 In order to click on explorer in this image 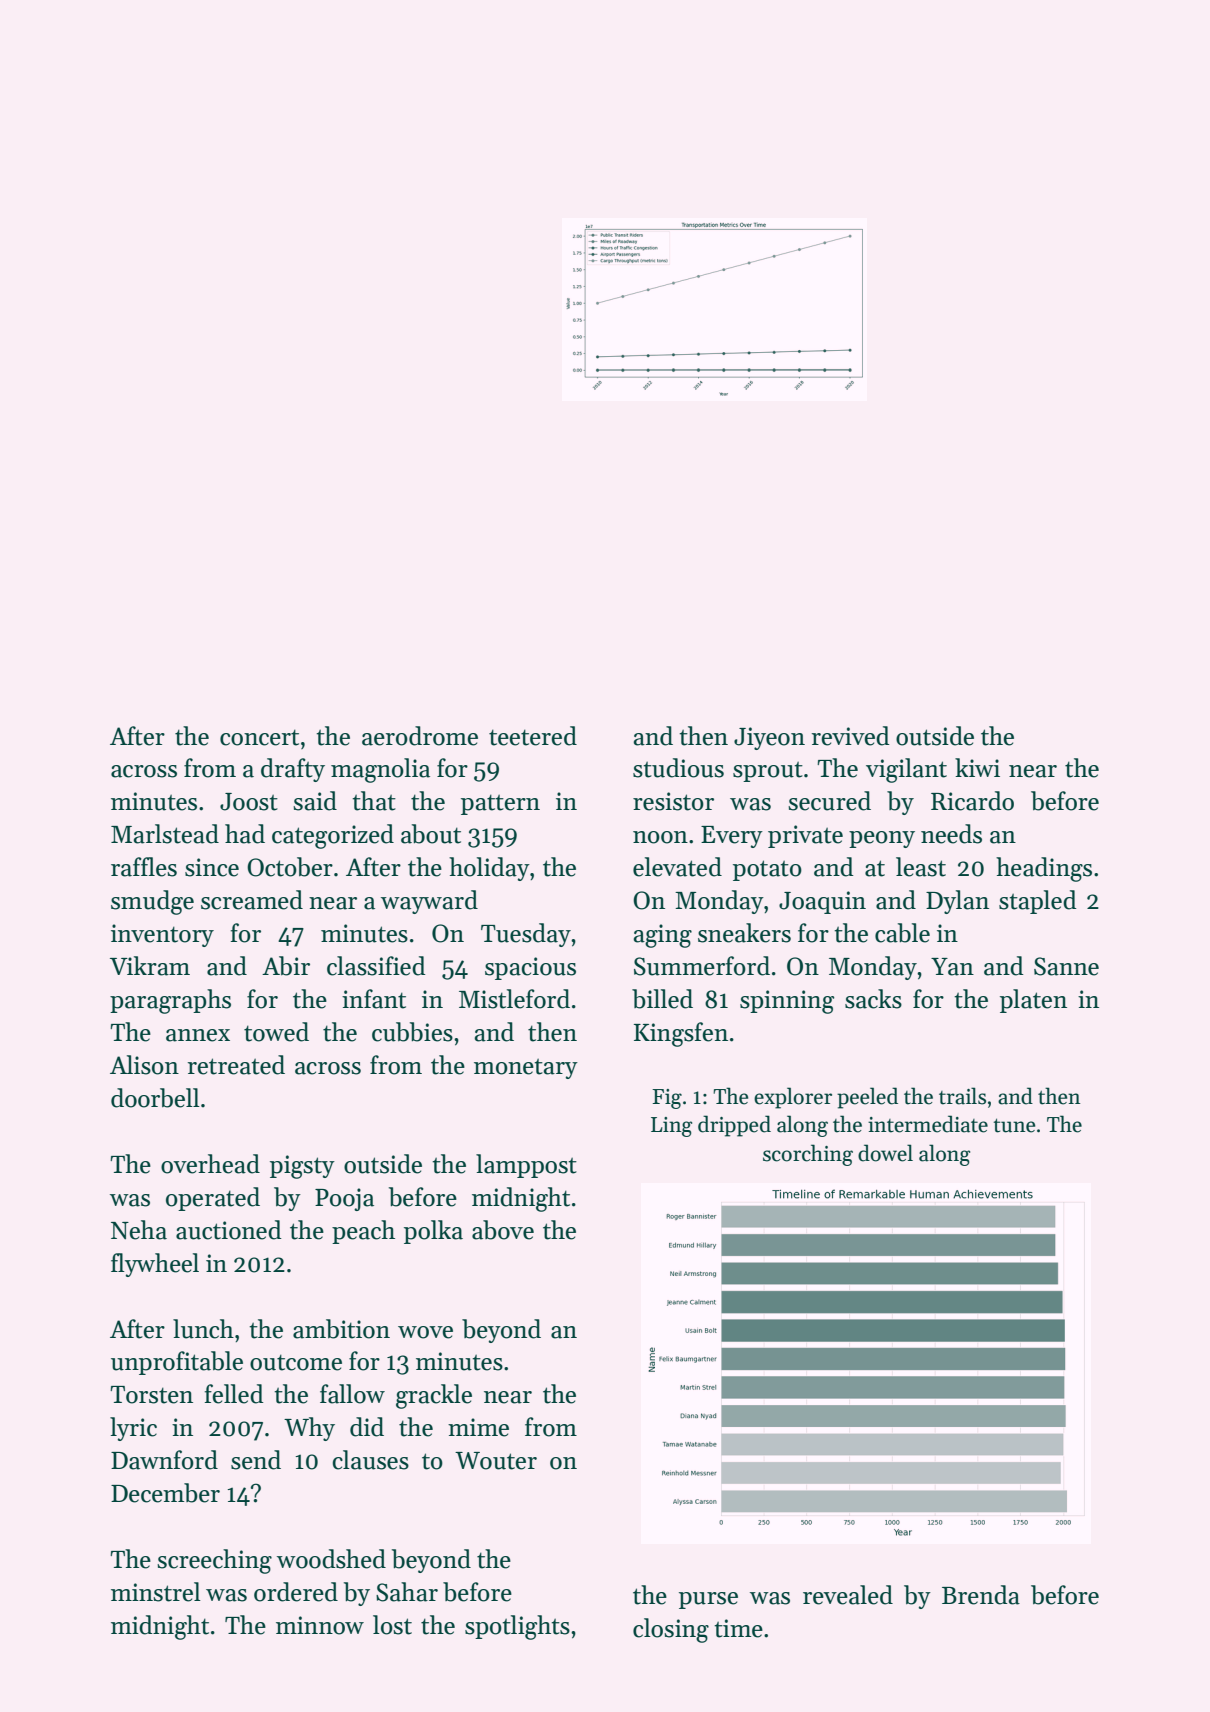, I will do `click(793, 1098)`.
